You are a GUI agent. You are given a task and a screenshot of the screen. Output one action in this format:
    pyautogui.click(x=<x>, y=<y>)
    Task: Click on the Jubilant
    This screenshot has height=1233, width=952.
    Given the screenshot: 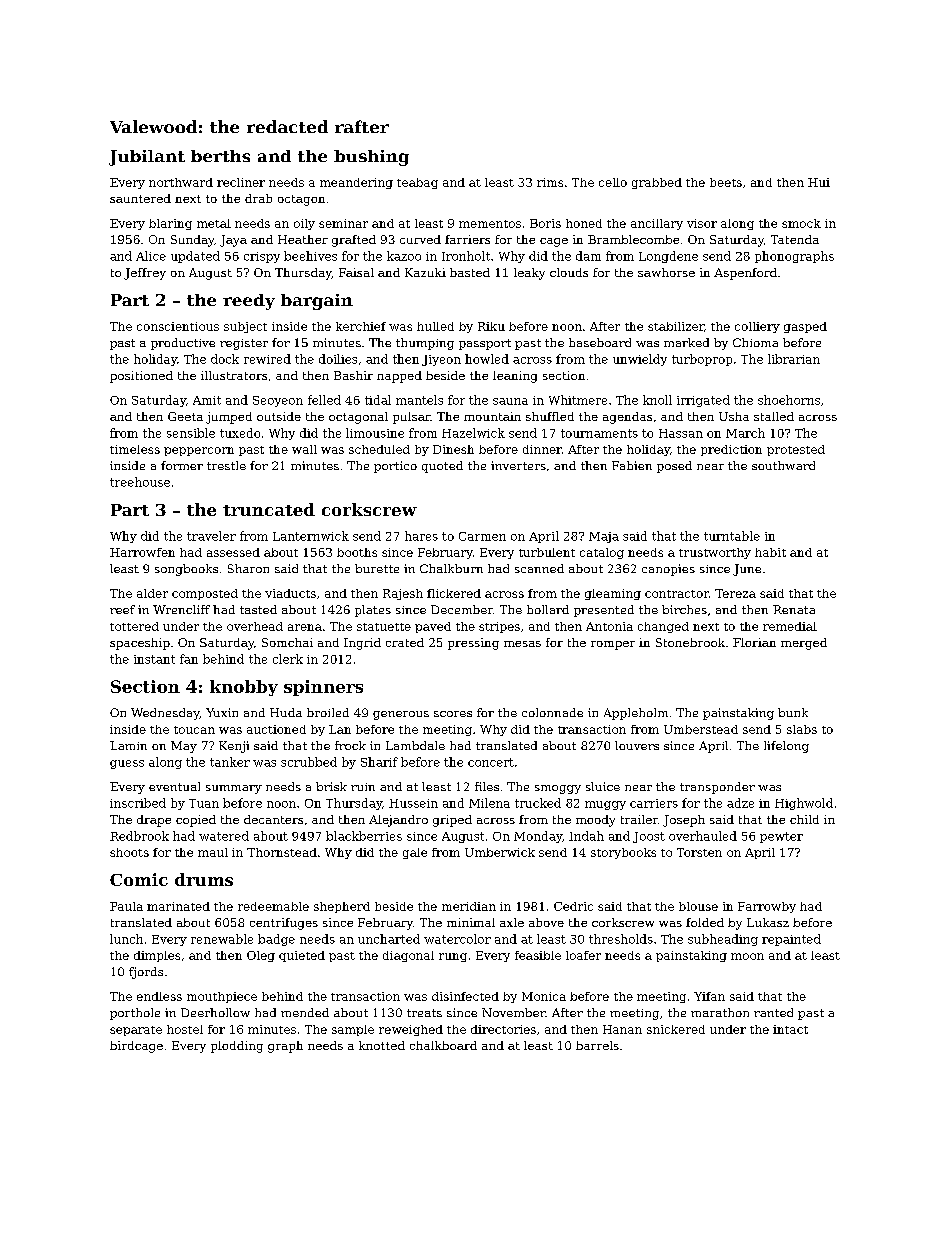 What is the action you would take?
    pyautogui.click(x=147, y=158)
